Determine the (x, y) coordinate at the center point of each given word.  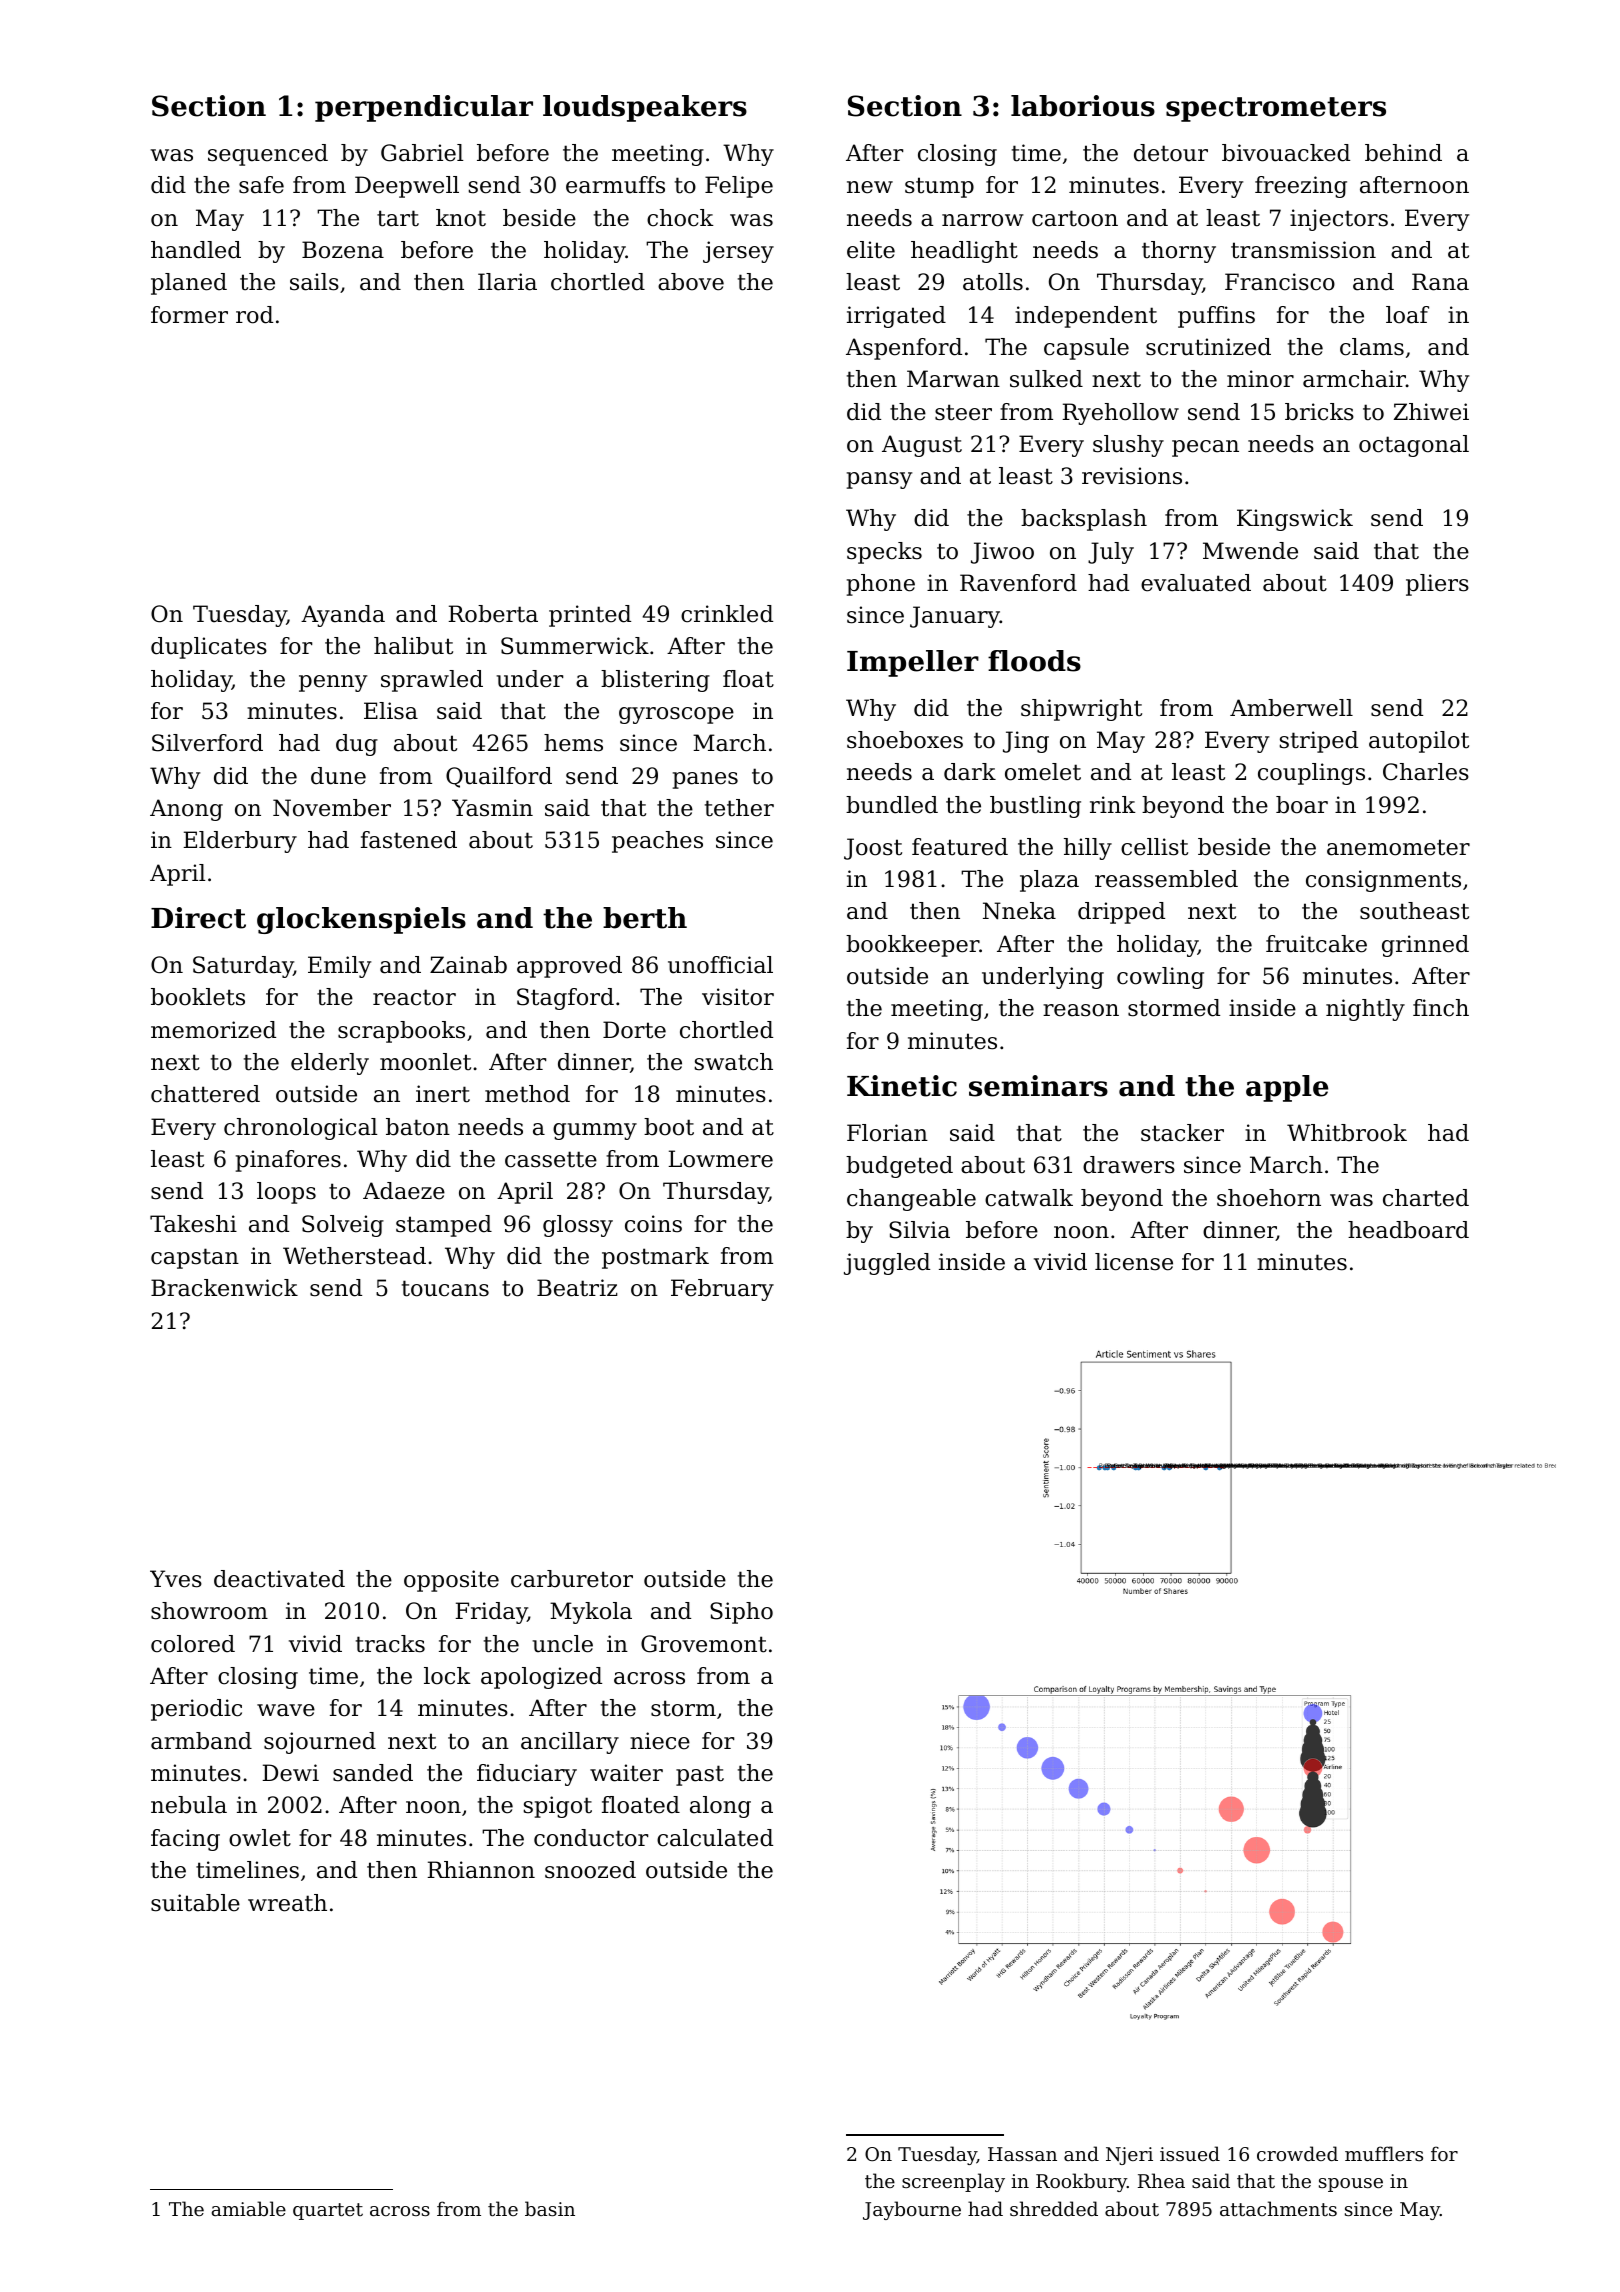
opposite (451, 1581)
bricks (1319, 412)
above (691, 282)
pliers (1437, 585)
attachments (1278, 2208)
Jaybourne (912, 2210)
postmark (655, 1258)
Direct (198, 918)
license (1134, 1262)
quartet (328, 2211)
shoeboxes (905, 740)
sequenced (268, 155)
